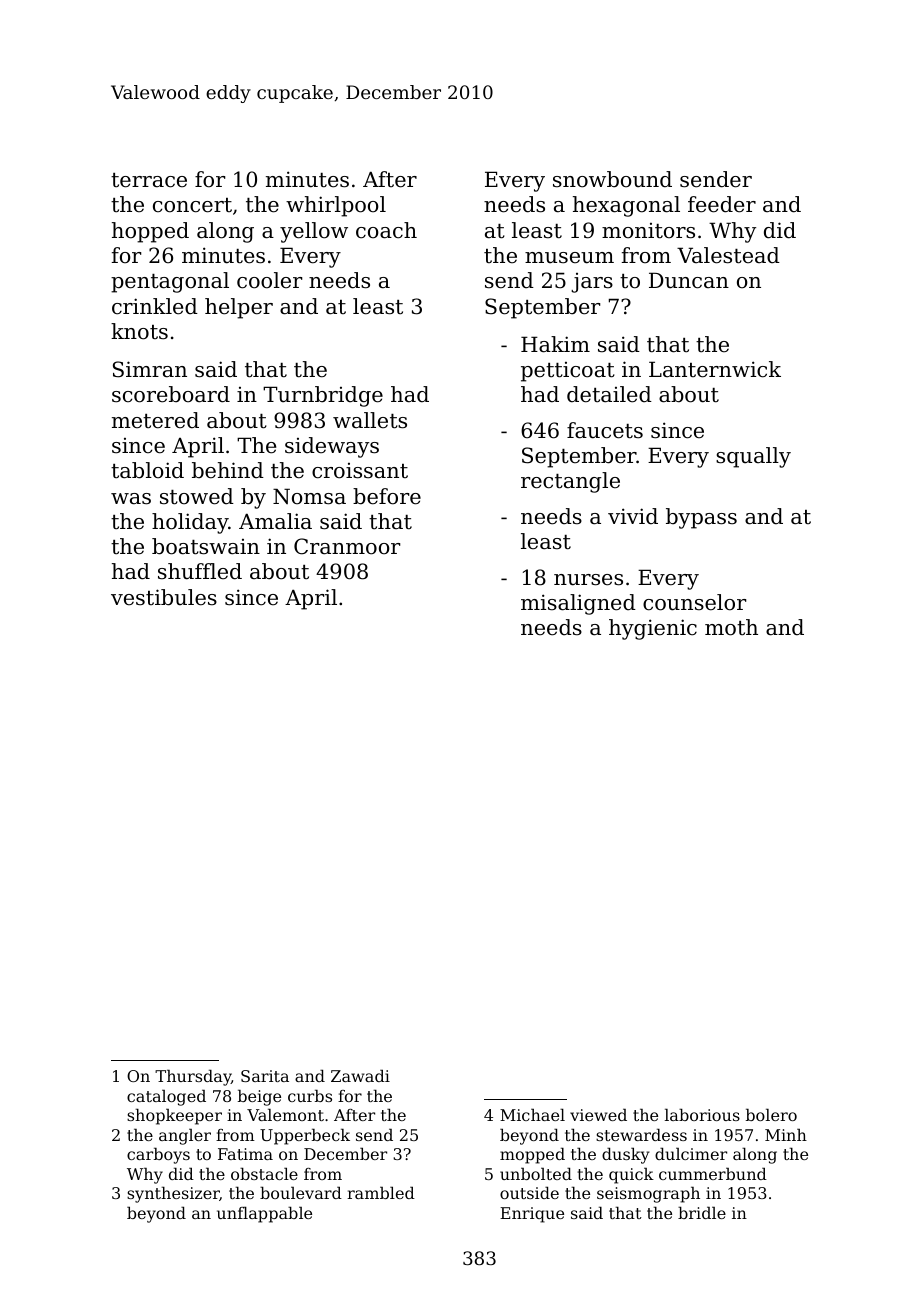  Describe the element at coordinates (612, 179) in the screenshot. I see `snowbound` at that location.
